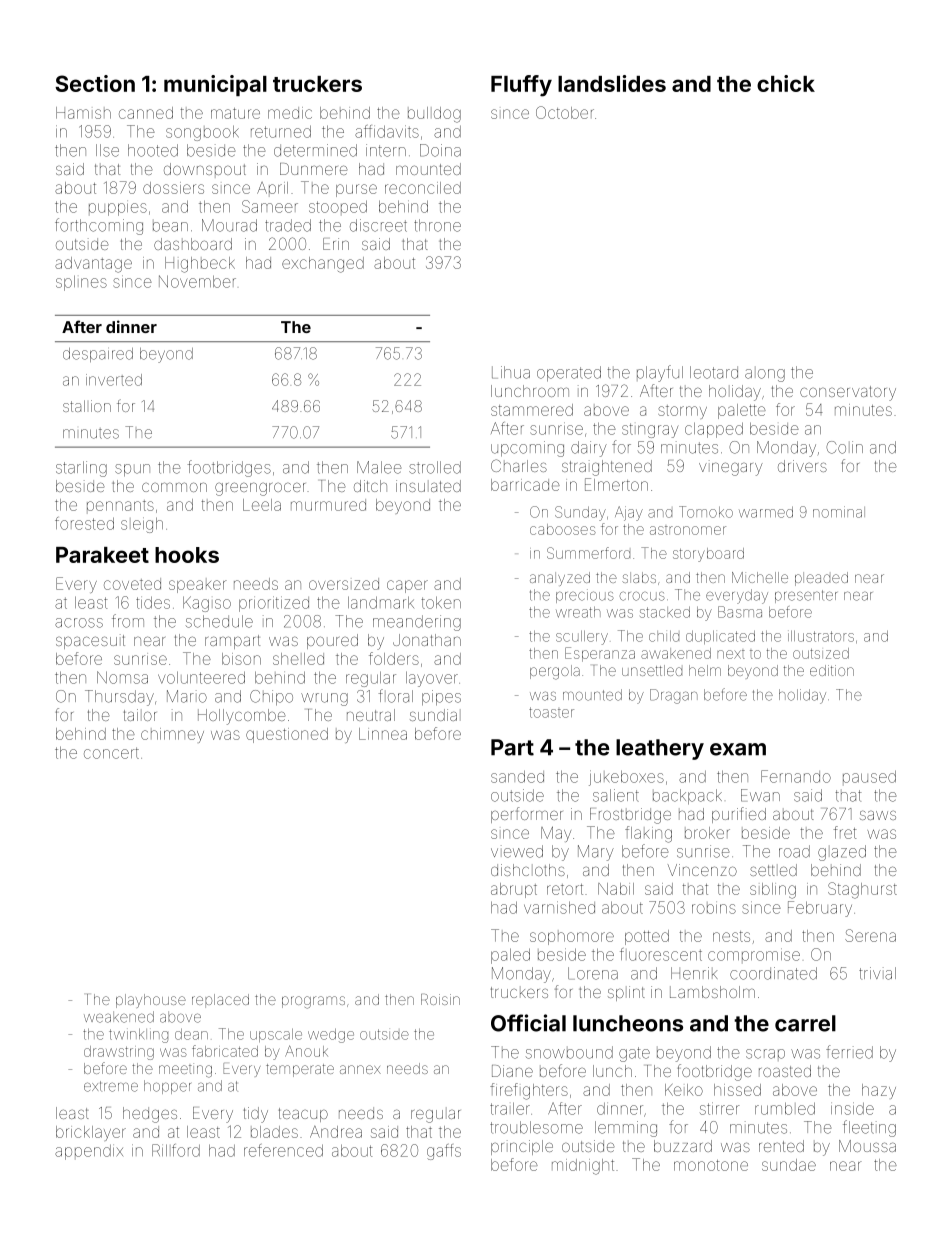  Describe the element at coordinates (87, 406) in the image. I see `stallion` at that location.
